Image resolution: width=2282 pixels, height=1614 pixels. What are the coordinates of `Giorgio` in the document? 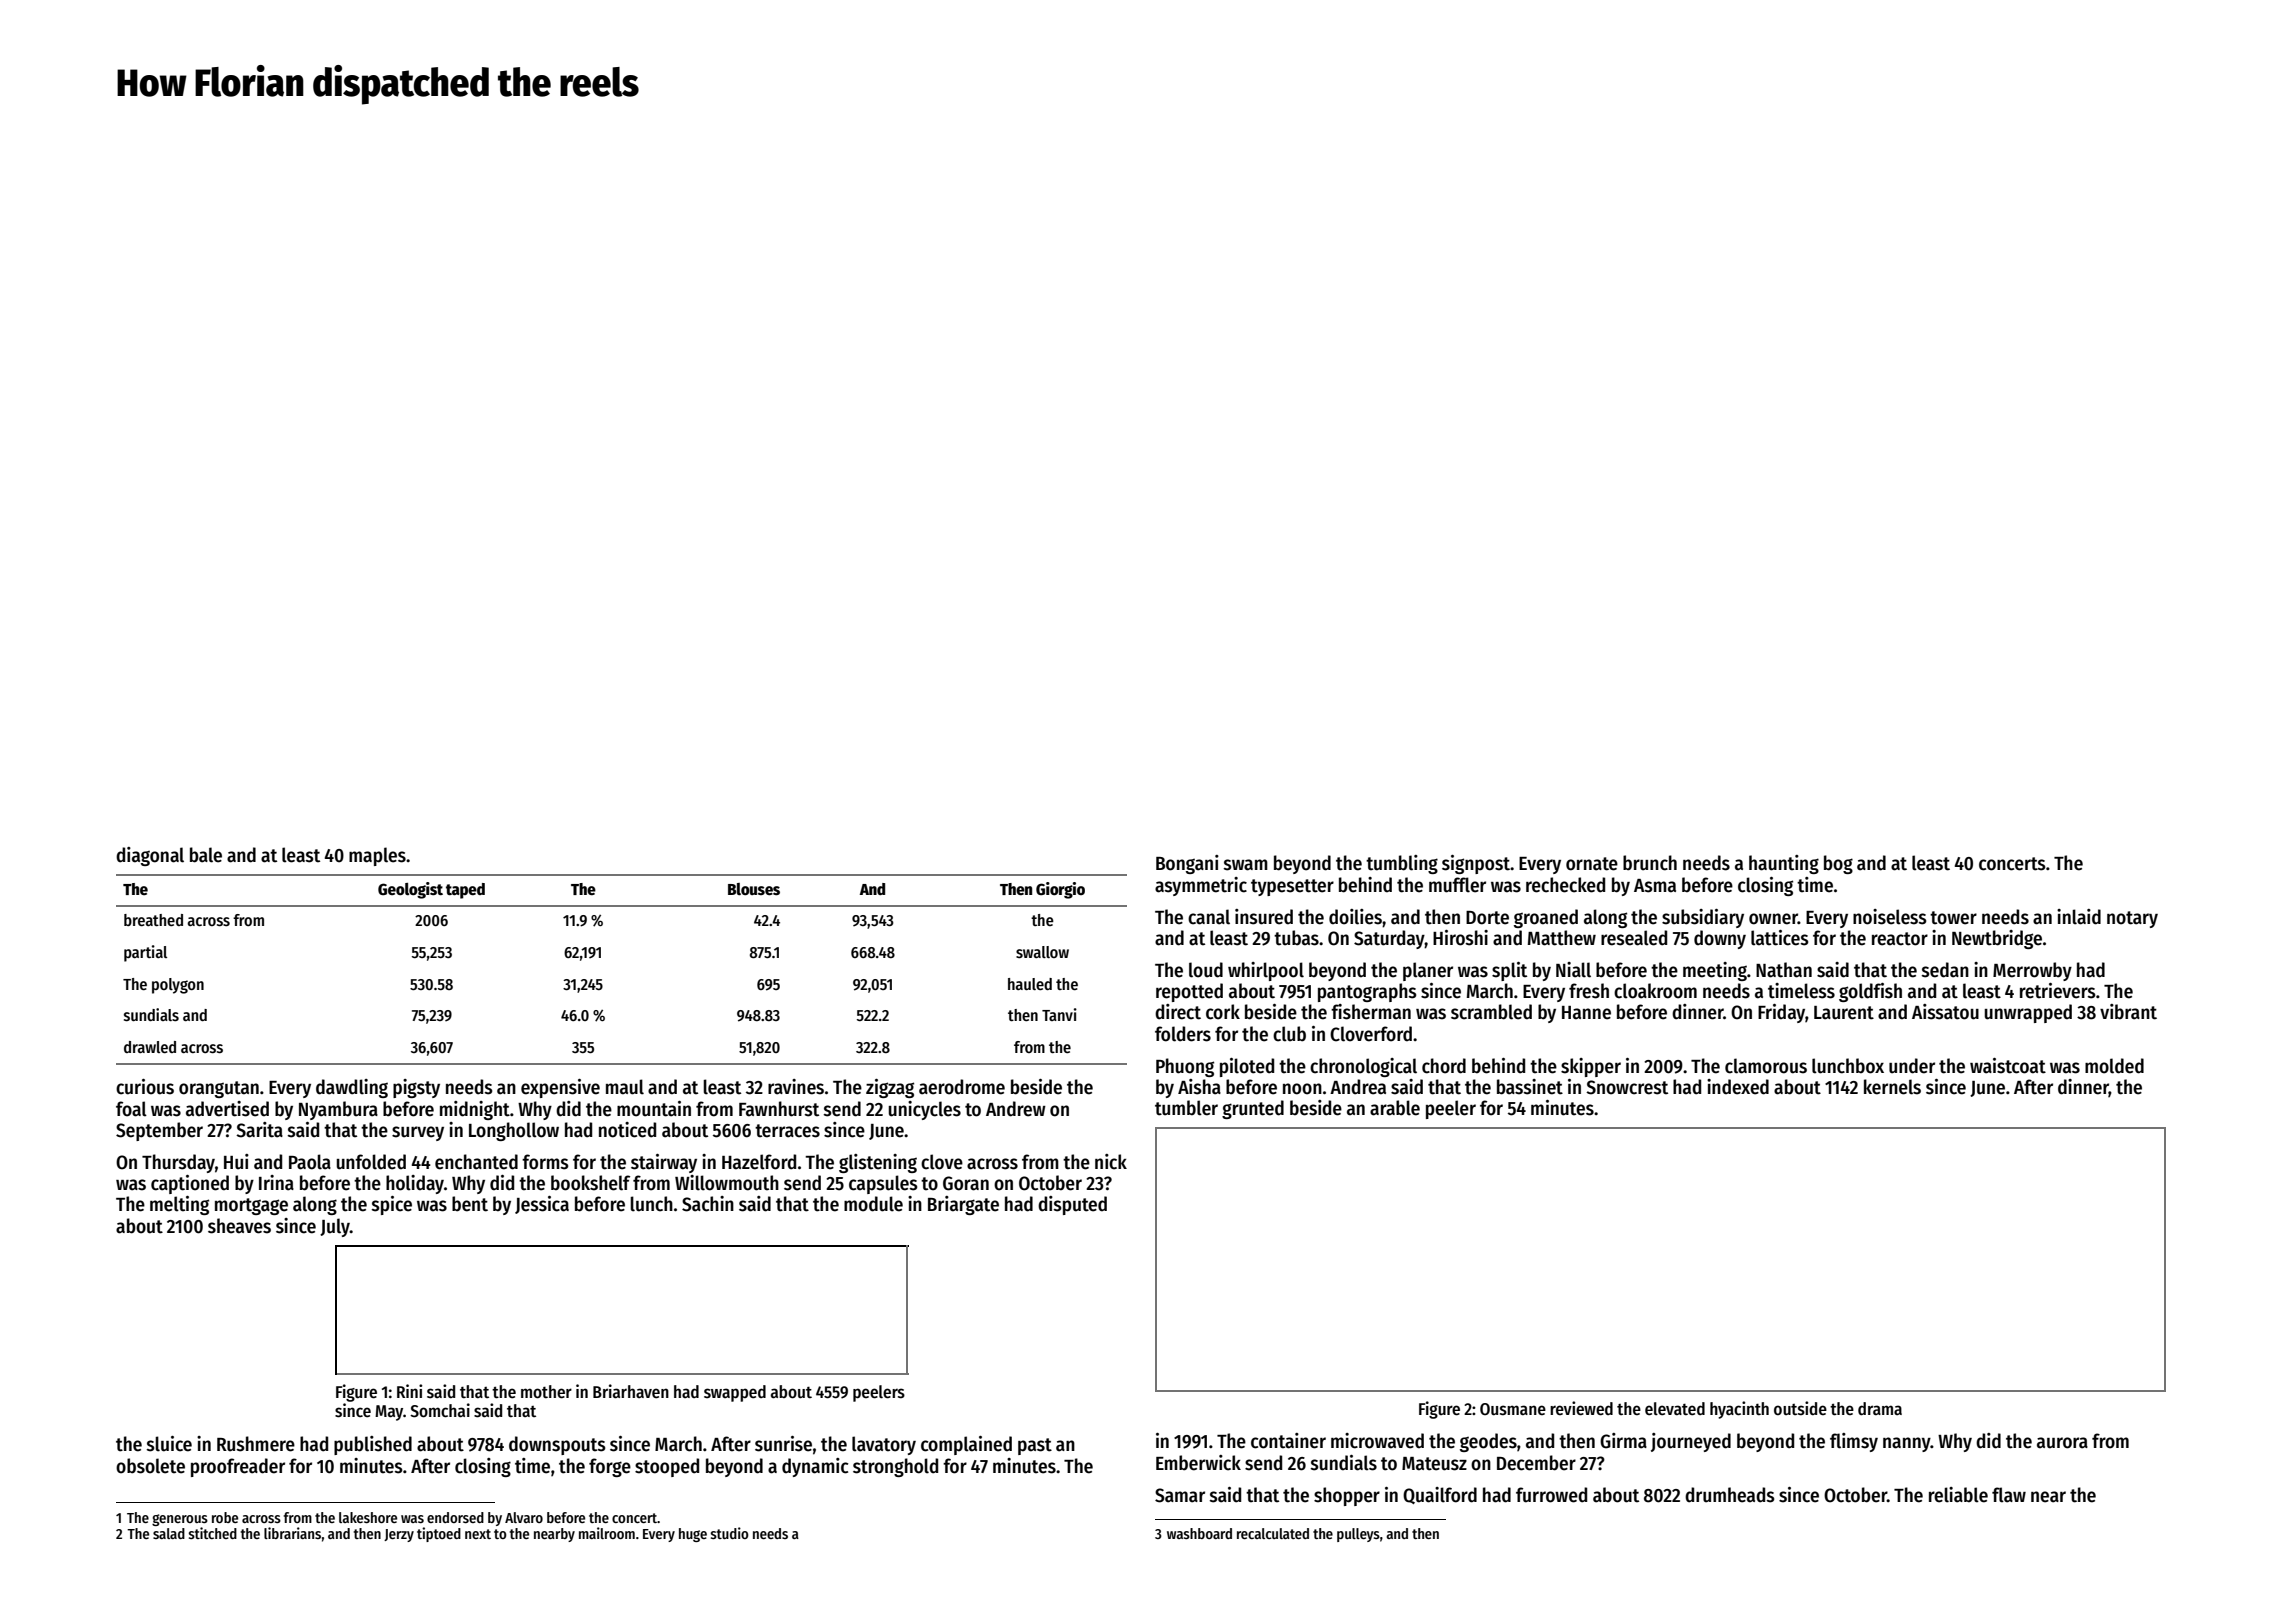 It's located at (1060, 890).
